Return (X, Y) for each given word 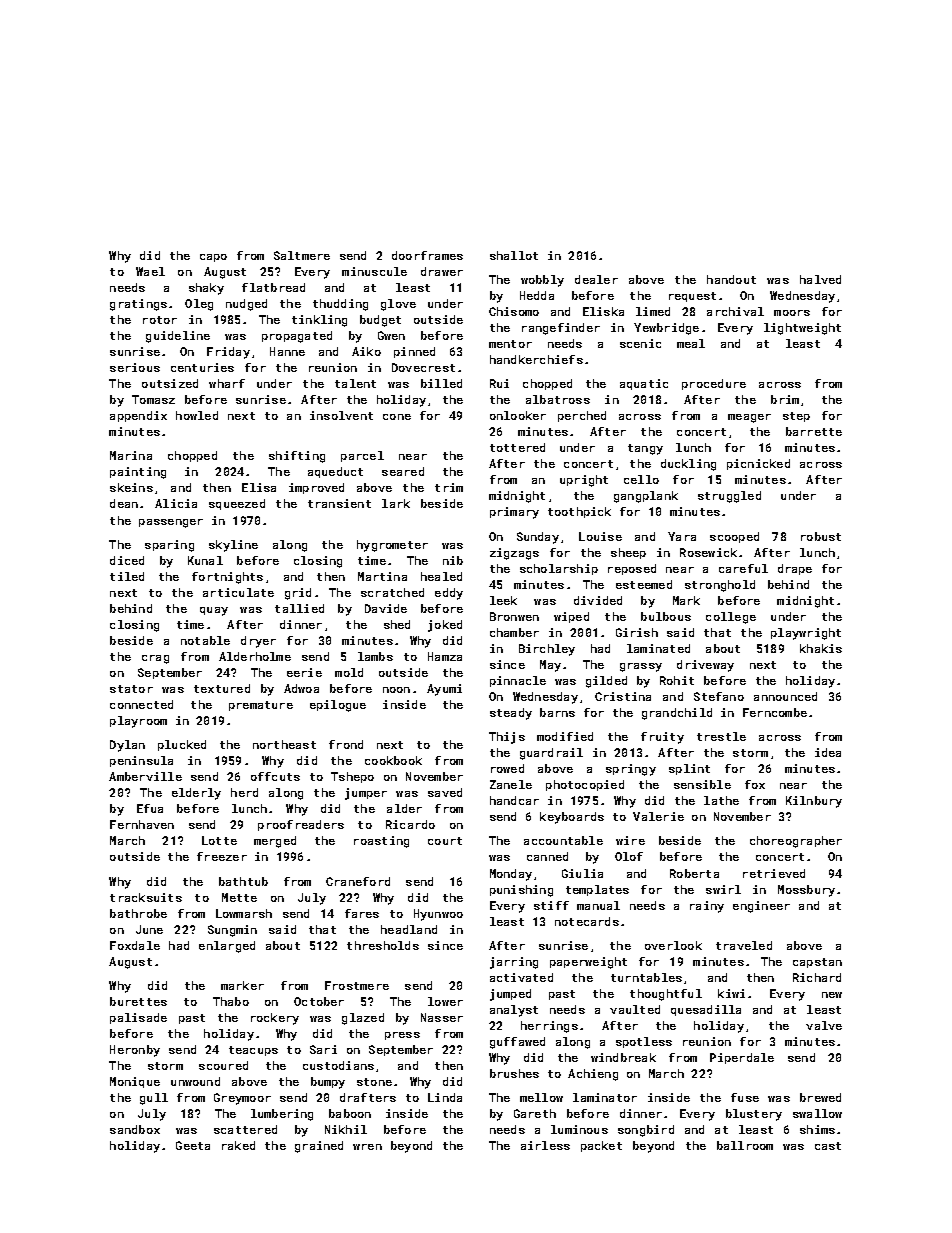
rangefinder (561, 329)
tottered (517, 447)
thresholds (383, 945)
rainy (707, 907)
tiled (127, 576)
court (445, 841)
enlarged (227, 947)
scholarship (559, 569)
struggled (729, 497)
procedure (714, 384)
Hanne (287, 351)
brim (785, 399)
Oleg (199, 305)
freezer (222, 856)
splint (689, 769)
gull (154, 1099)
